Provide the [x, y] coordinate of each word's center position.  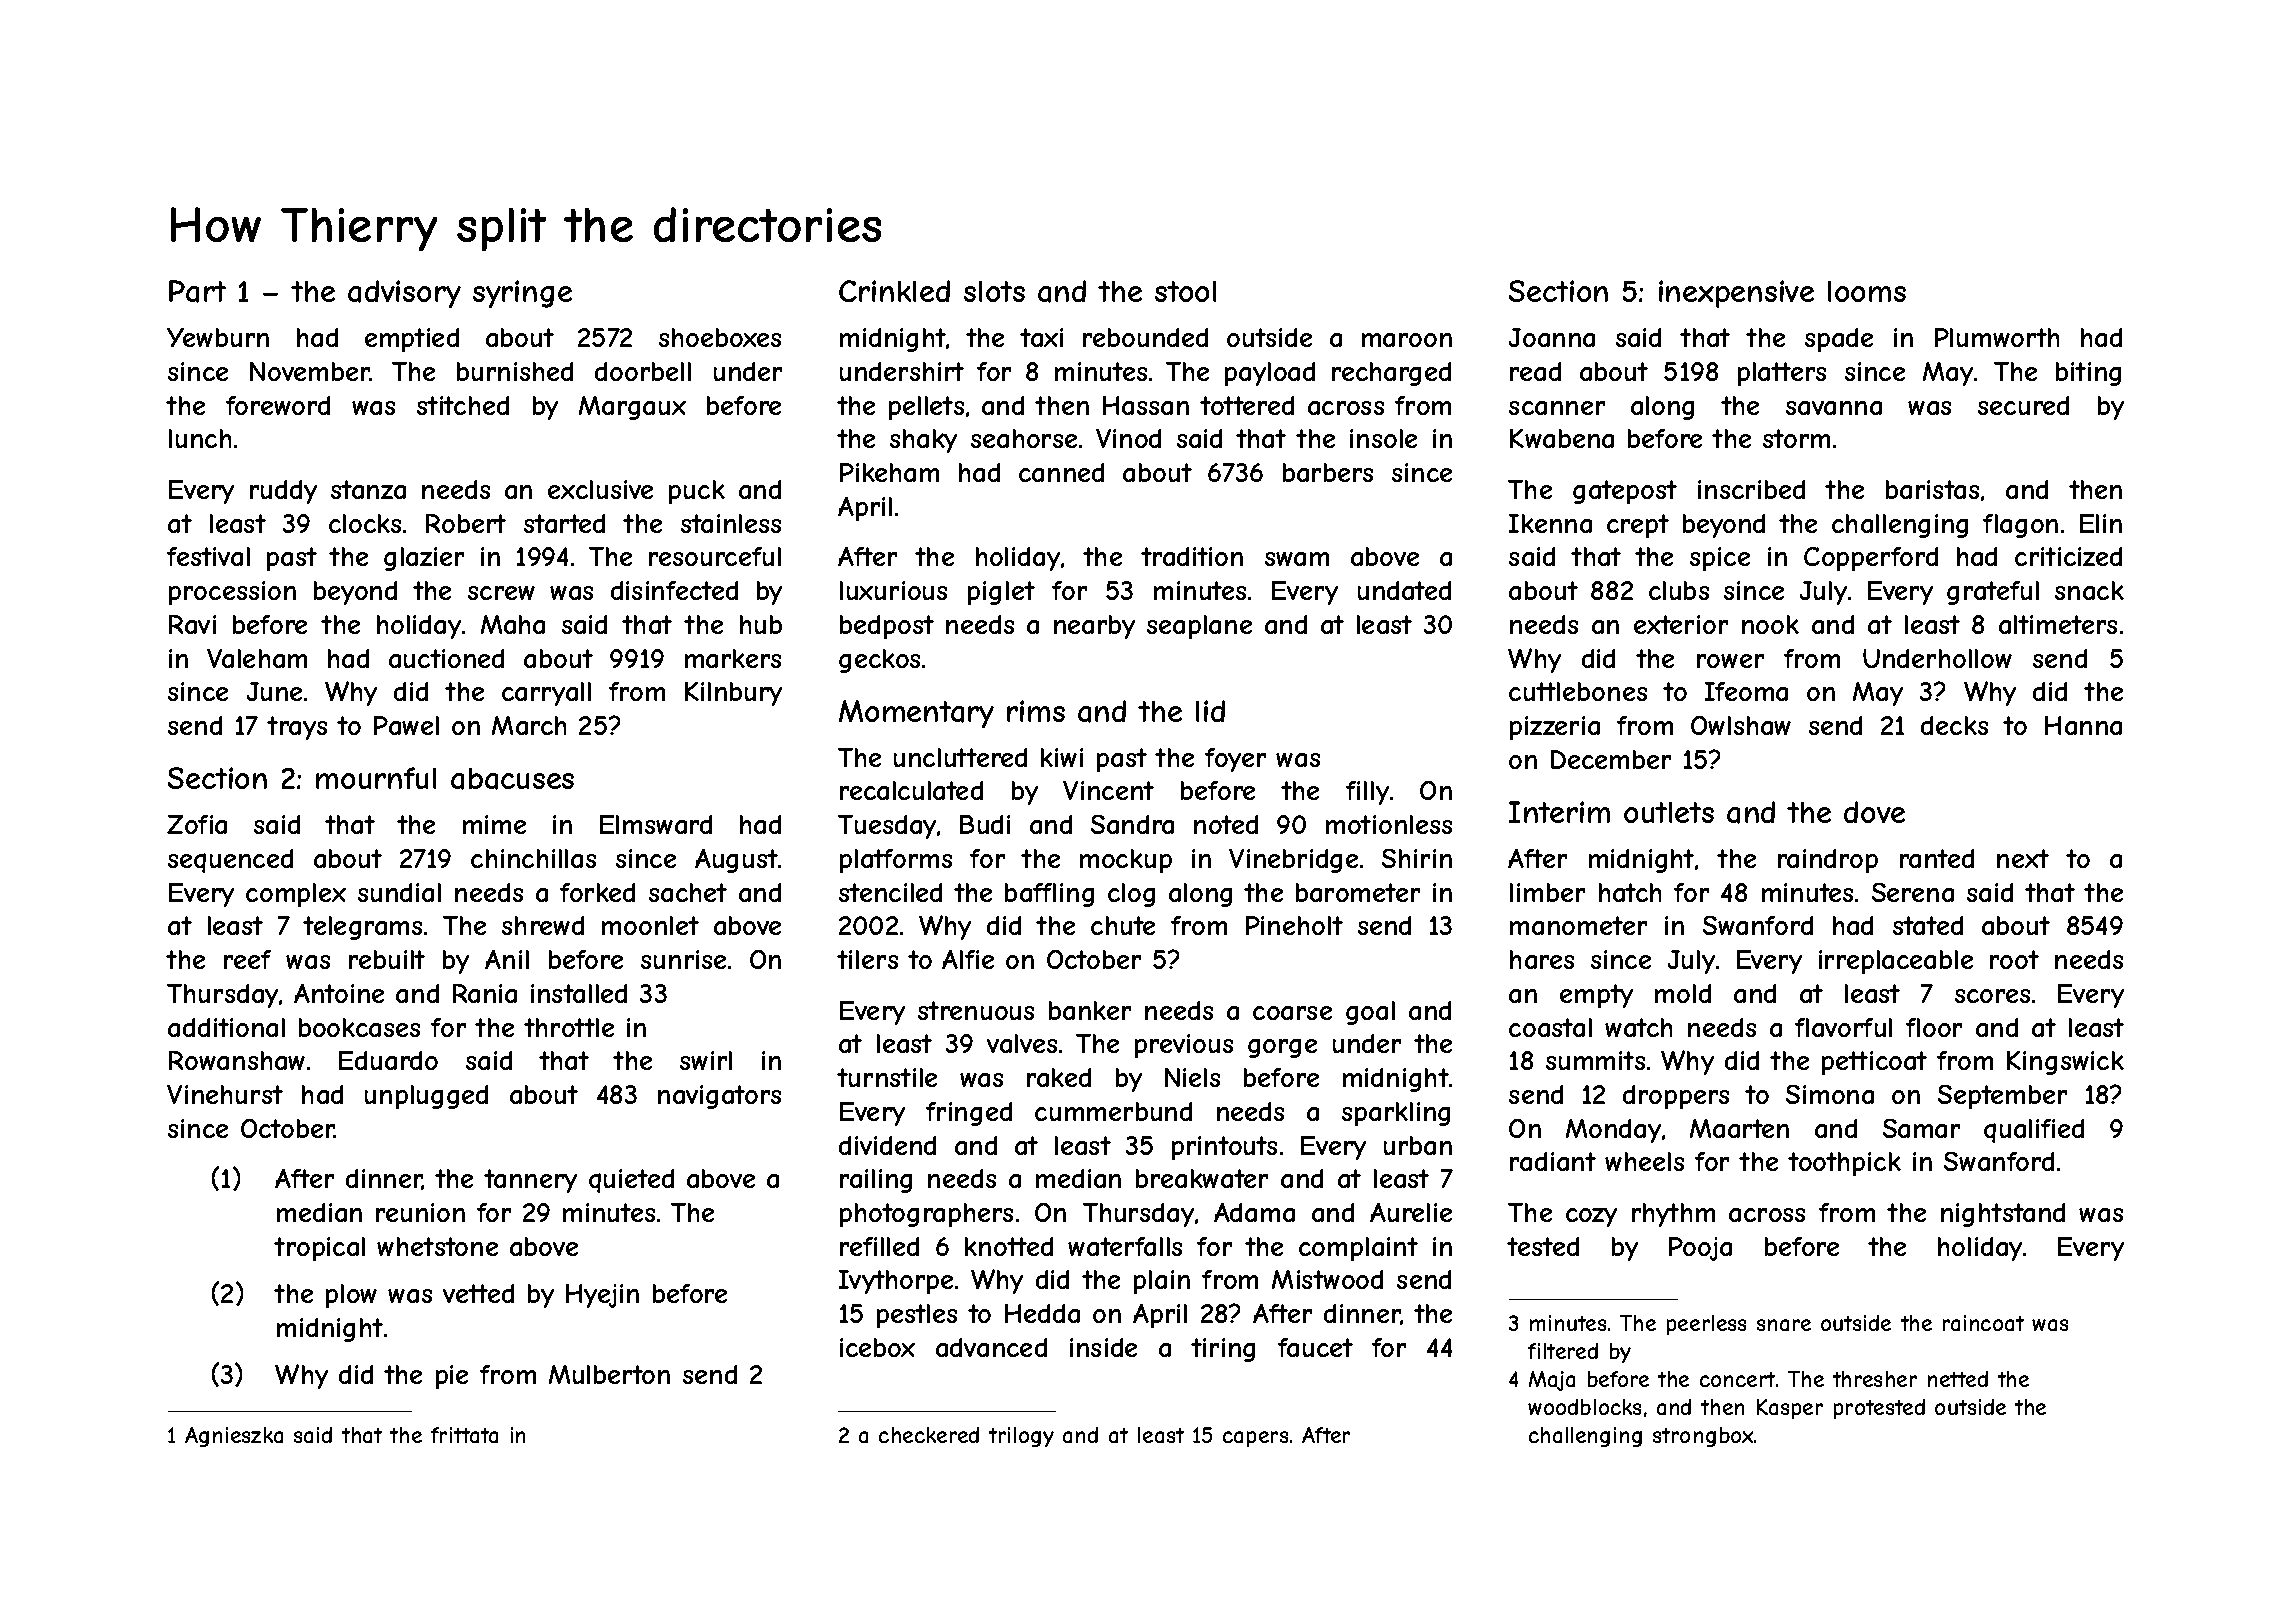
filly [1367, 793]
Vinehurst [225, 1094]
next [2023, 858]
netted [1958, 1379]
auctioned [446, 658]
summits [1595, 1060]
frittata [464, 1435]
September [2002, 1097]
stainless [731, 523]
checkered [929, 1435]
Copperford [1871, 559]
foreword [278, 405]
